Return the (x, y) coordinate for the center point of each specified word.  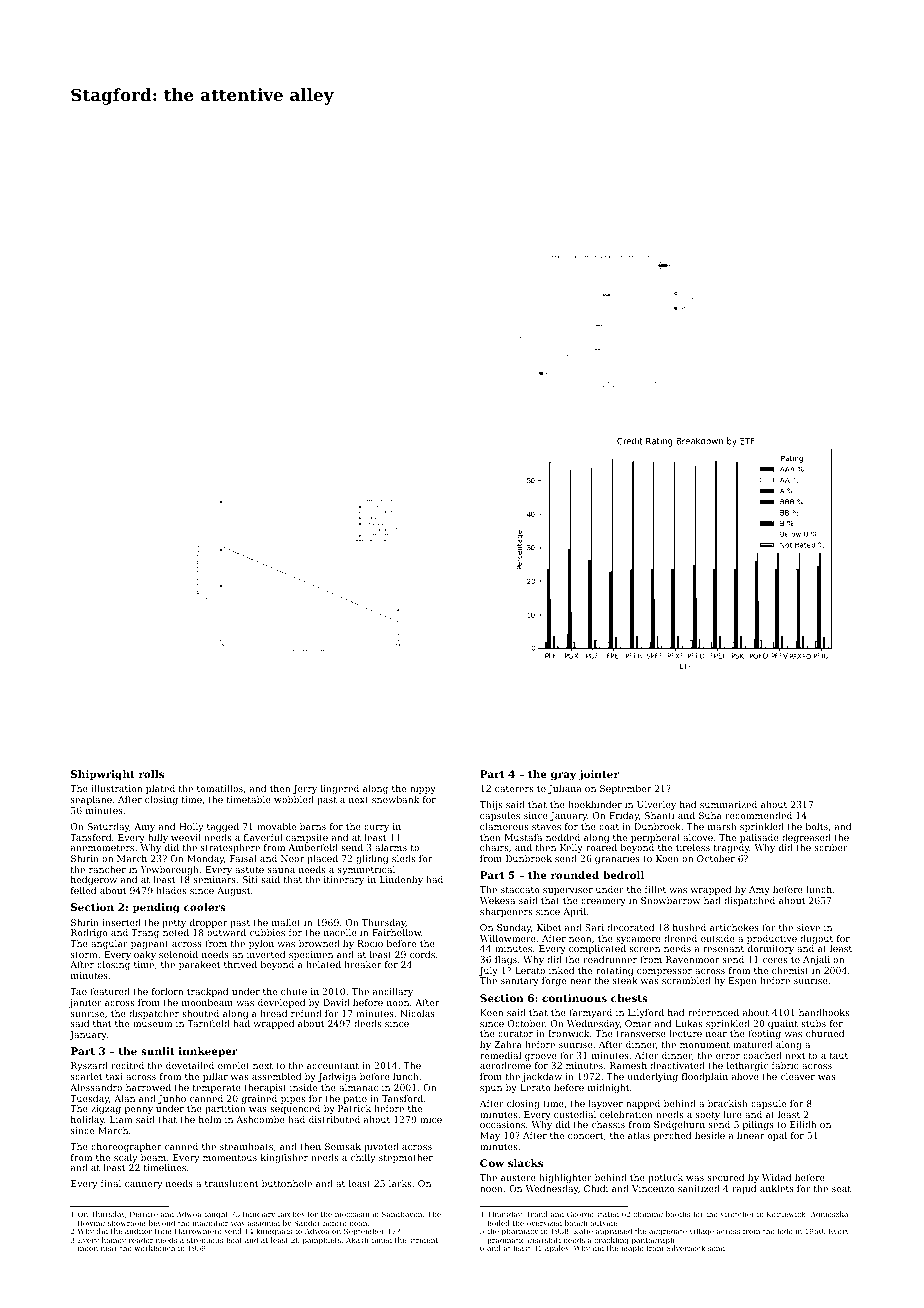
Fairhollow (397, 932)
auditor (138, 1231)
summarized (728, 804)
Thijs (491, 805)
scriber (831, 847)
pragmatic (506, 1242)
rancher (107, 869)
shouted (200, 1013)
